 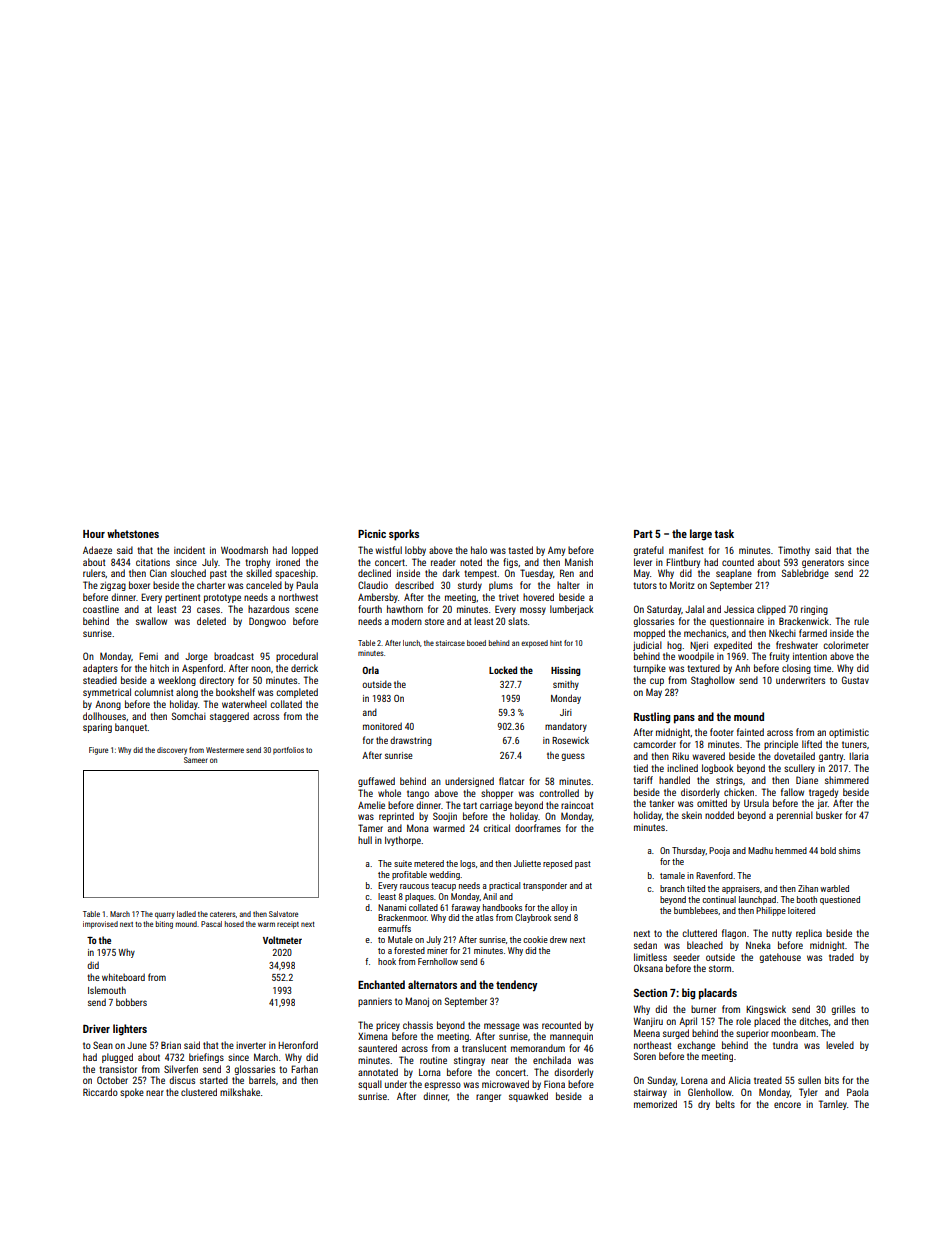 What do you see at coordinates (240, 1092) in the screenshot?
I see `milkshake` at bounding box center [240, 1092].
